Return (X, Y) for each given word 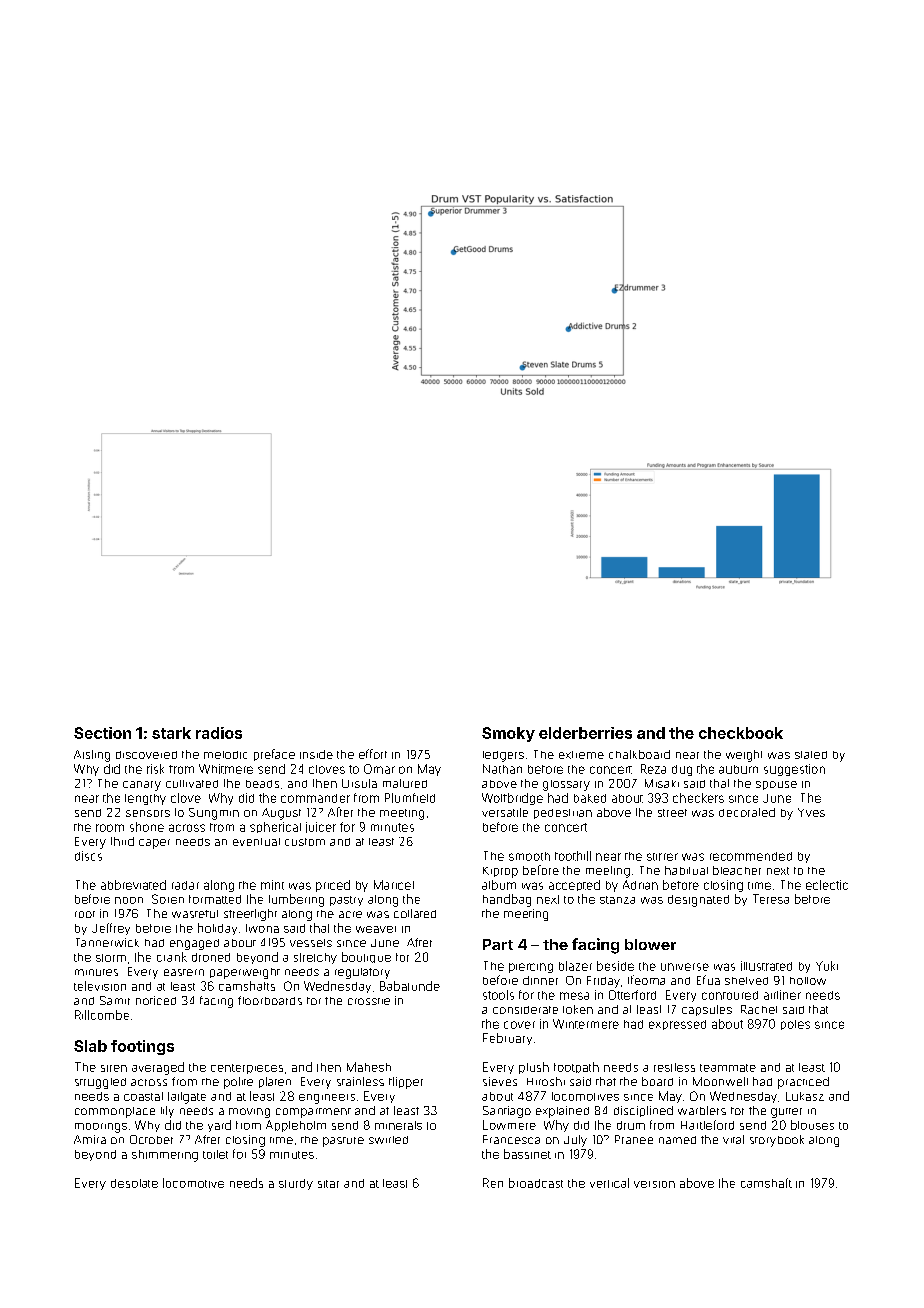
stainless (360, 1081)
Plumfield (410, 798)
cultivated (192, 784)
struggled (100, 1083)
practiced (803, 1083)
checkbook (741, 733)
